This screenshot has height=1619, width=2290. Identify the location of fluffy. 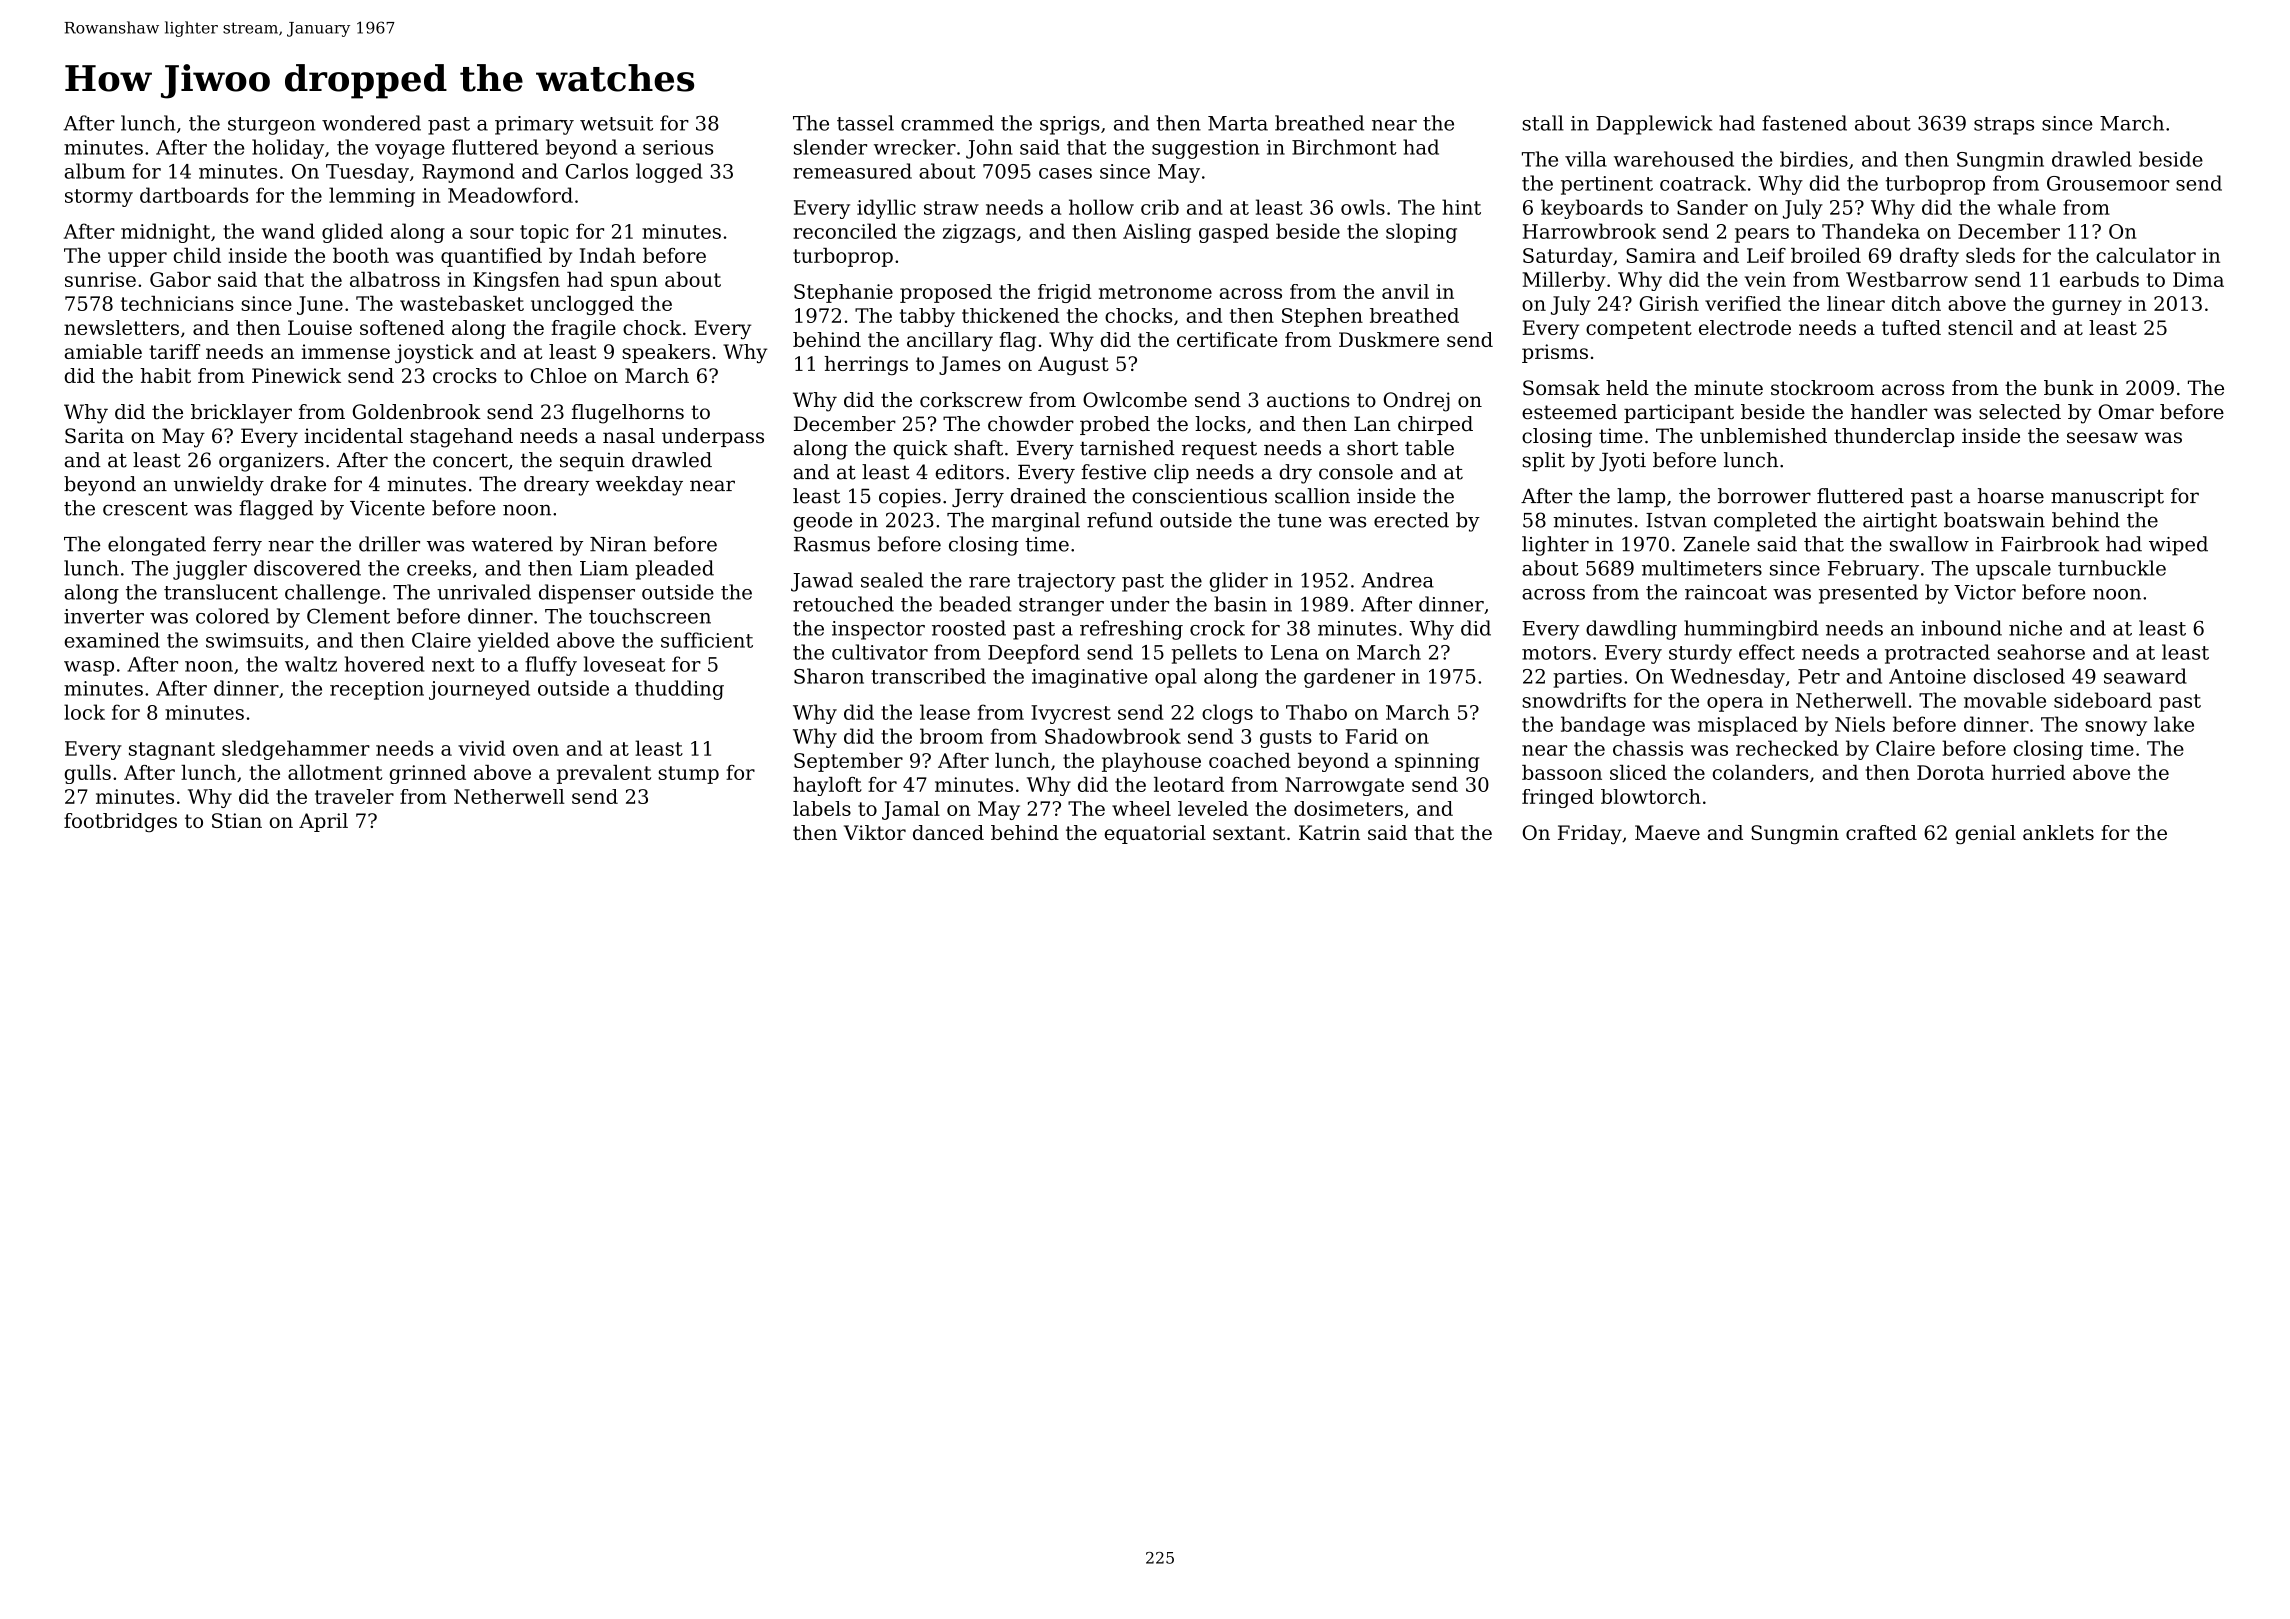
(551, 666).
